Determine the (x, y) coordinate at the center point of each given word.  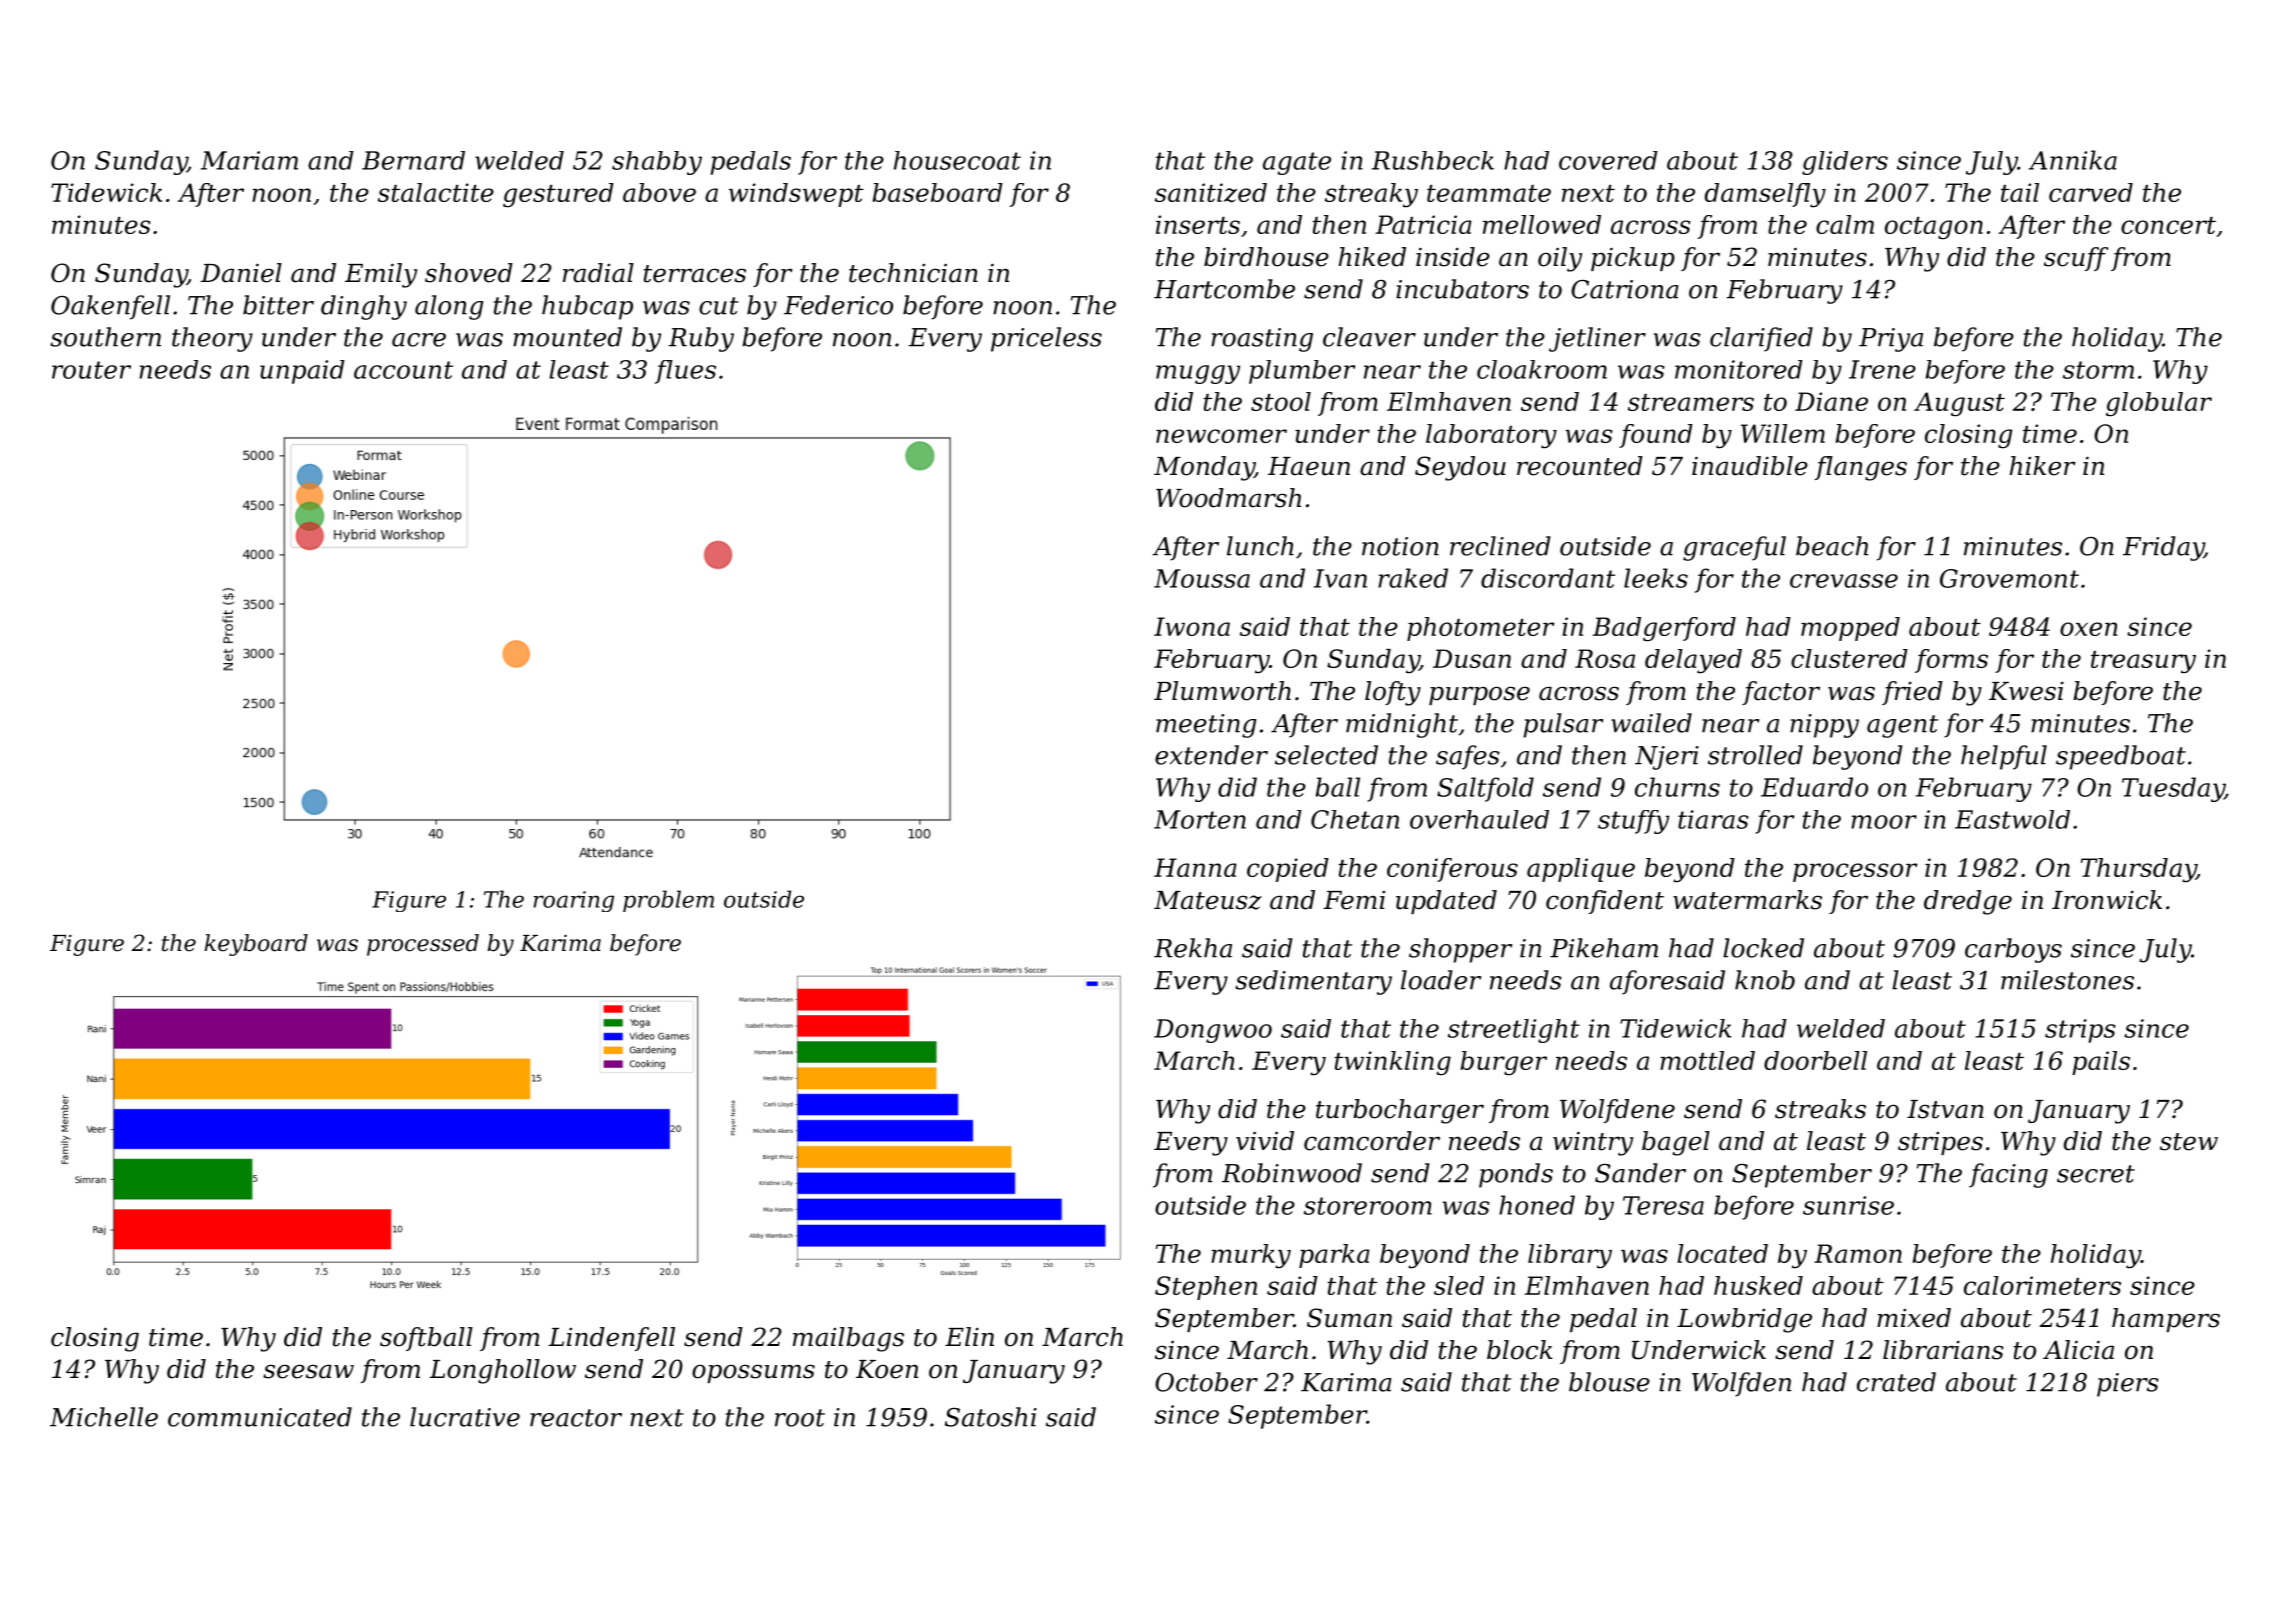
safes (1468, 757)
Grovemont (2009, 578)
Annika (2073, 160)
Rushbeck (1433, 160)
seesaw (308, 1371)
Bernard (413, 160)
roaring (574, 901)
